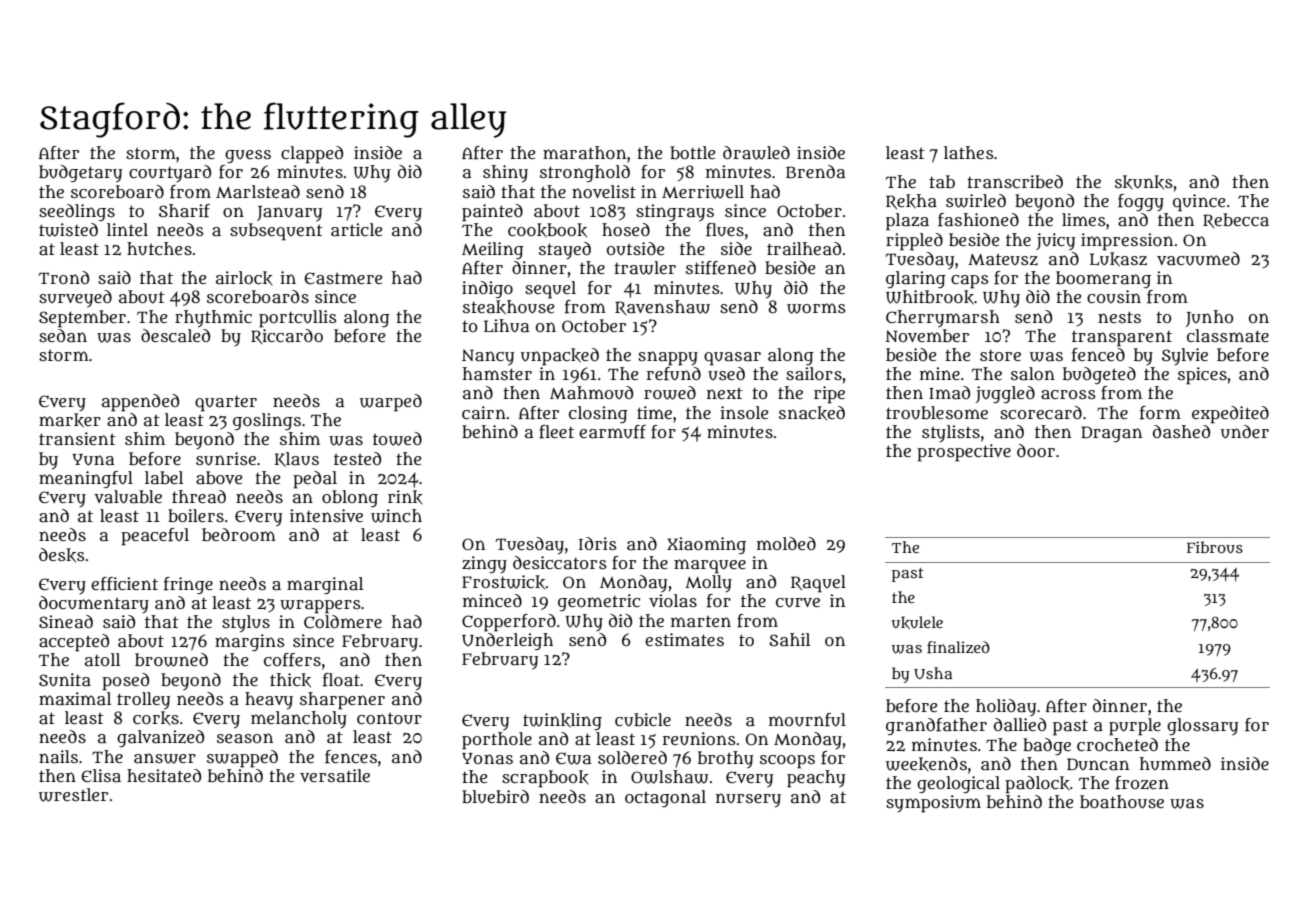 The image size is (1308, 924). I want to click on Trond, so click(64, 277).
